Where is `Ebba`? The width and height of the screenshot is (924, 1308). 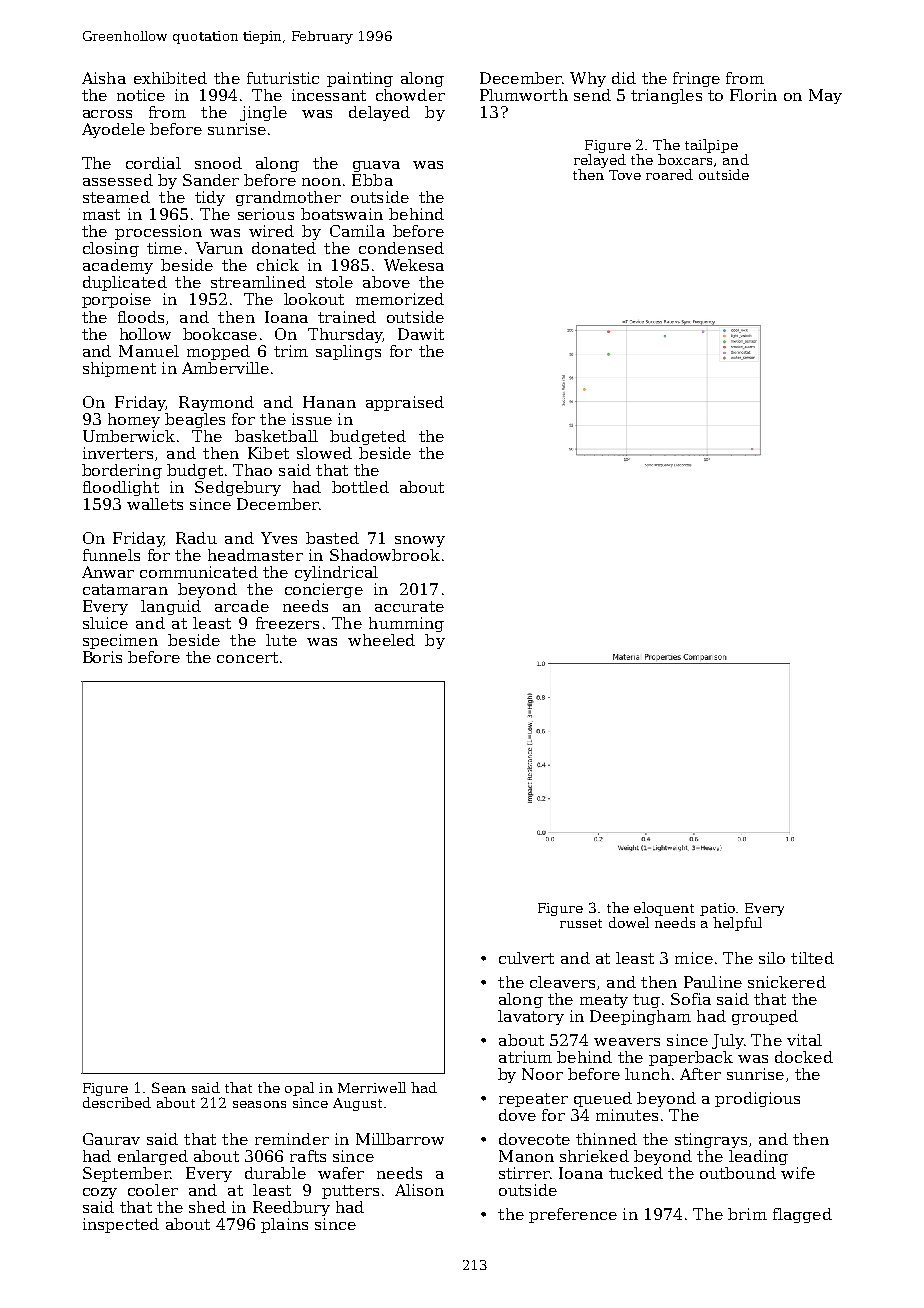
Ebba is located at coordinates (372, 180).
